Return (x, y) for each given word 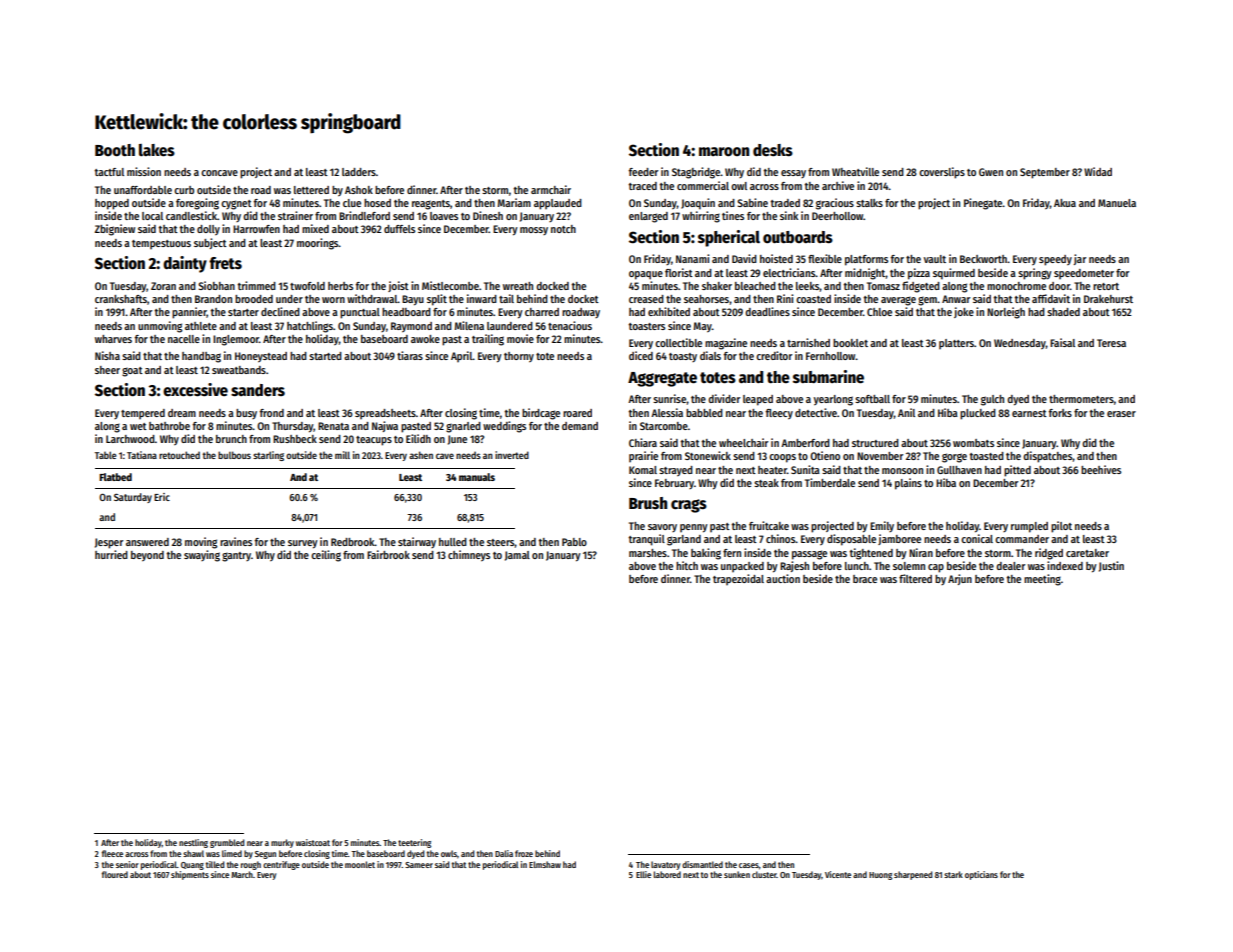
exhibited (669, 311)
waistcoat (313, 842)
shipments (190, 875)
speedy (1055, 260)
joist (398, 286)
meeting (1042, 580)
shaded (1063, 312)
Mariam (514, 202)
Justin (1111, 566)
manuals (477, 477)
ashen (421, 455)
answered (147, 542)
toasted (986, 456)
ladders (359, 172)
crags (689, 506)
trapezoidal (738, 579)
